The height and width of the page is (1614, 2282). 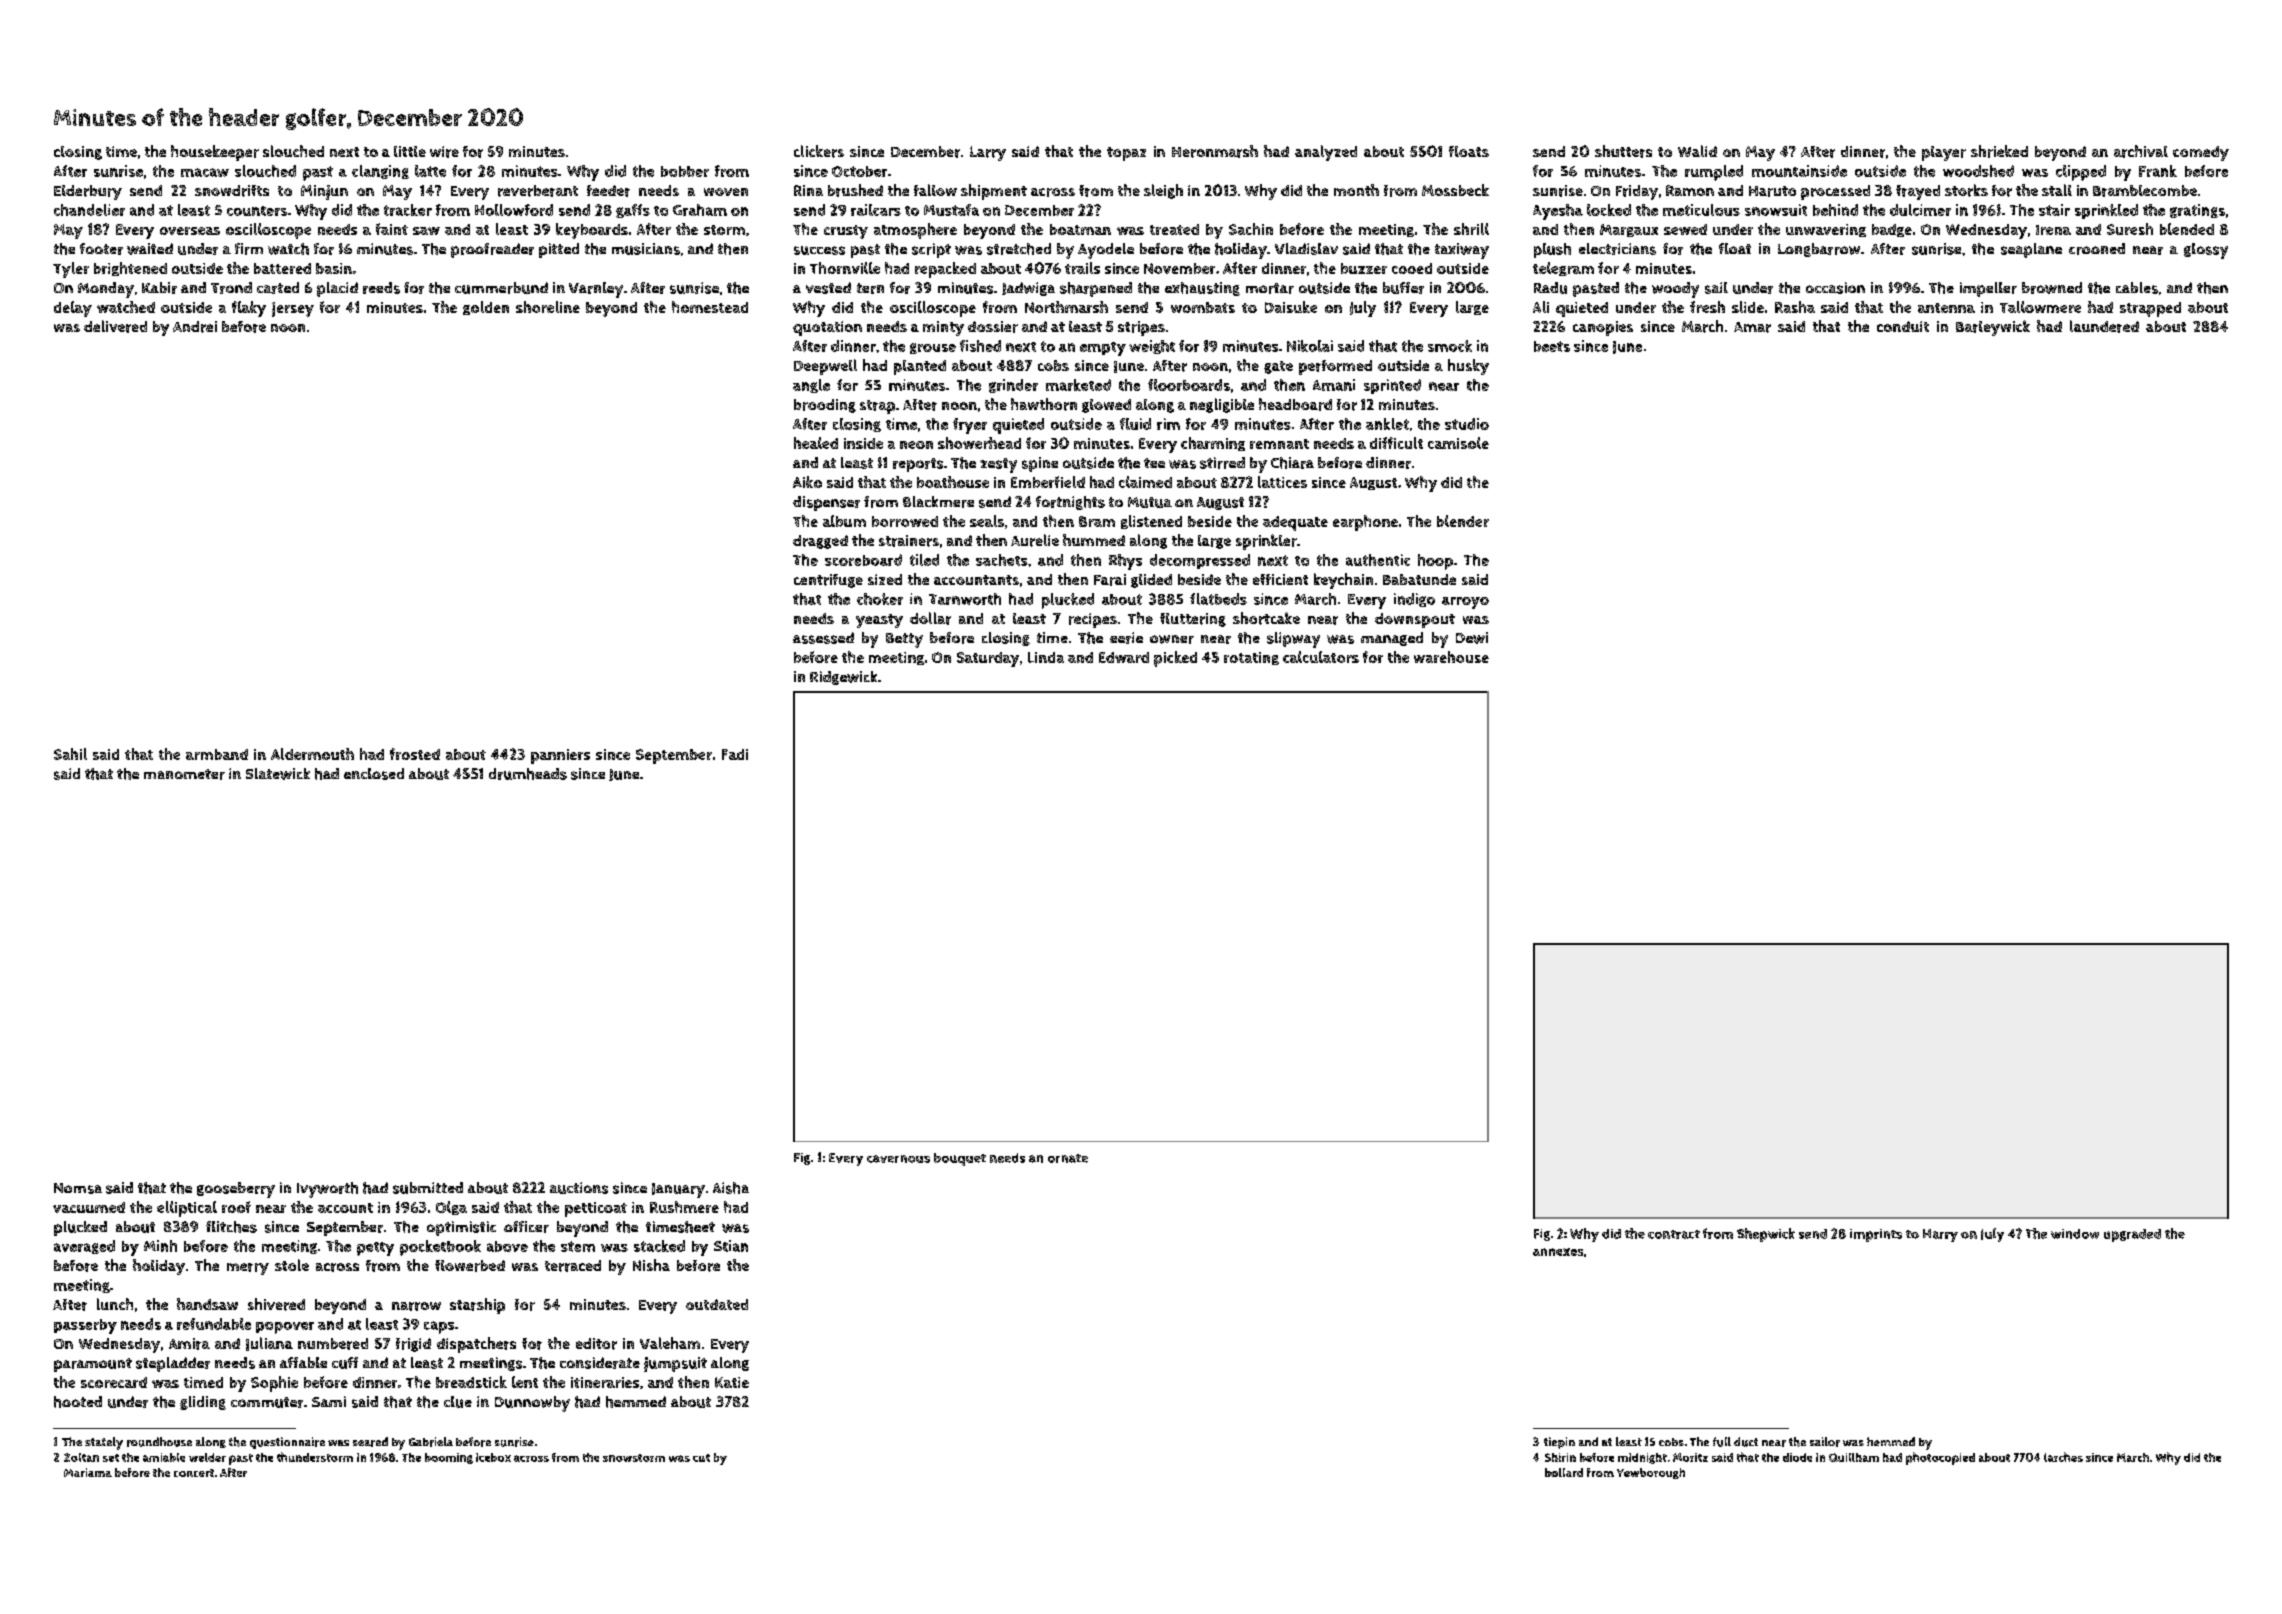 What do you see at coordinates (1126, 154) in the page?
I see `topaz` at bounding box center [1126, 154].
